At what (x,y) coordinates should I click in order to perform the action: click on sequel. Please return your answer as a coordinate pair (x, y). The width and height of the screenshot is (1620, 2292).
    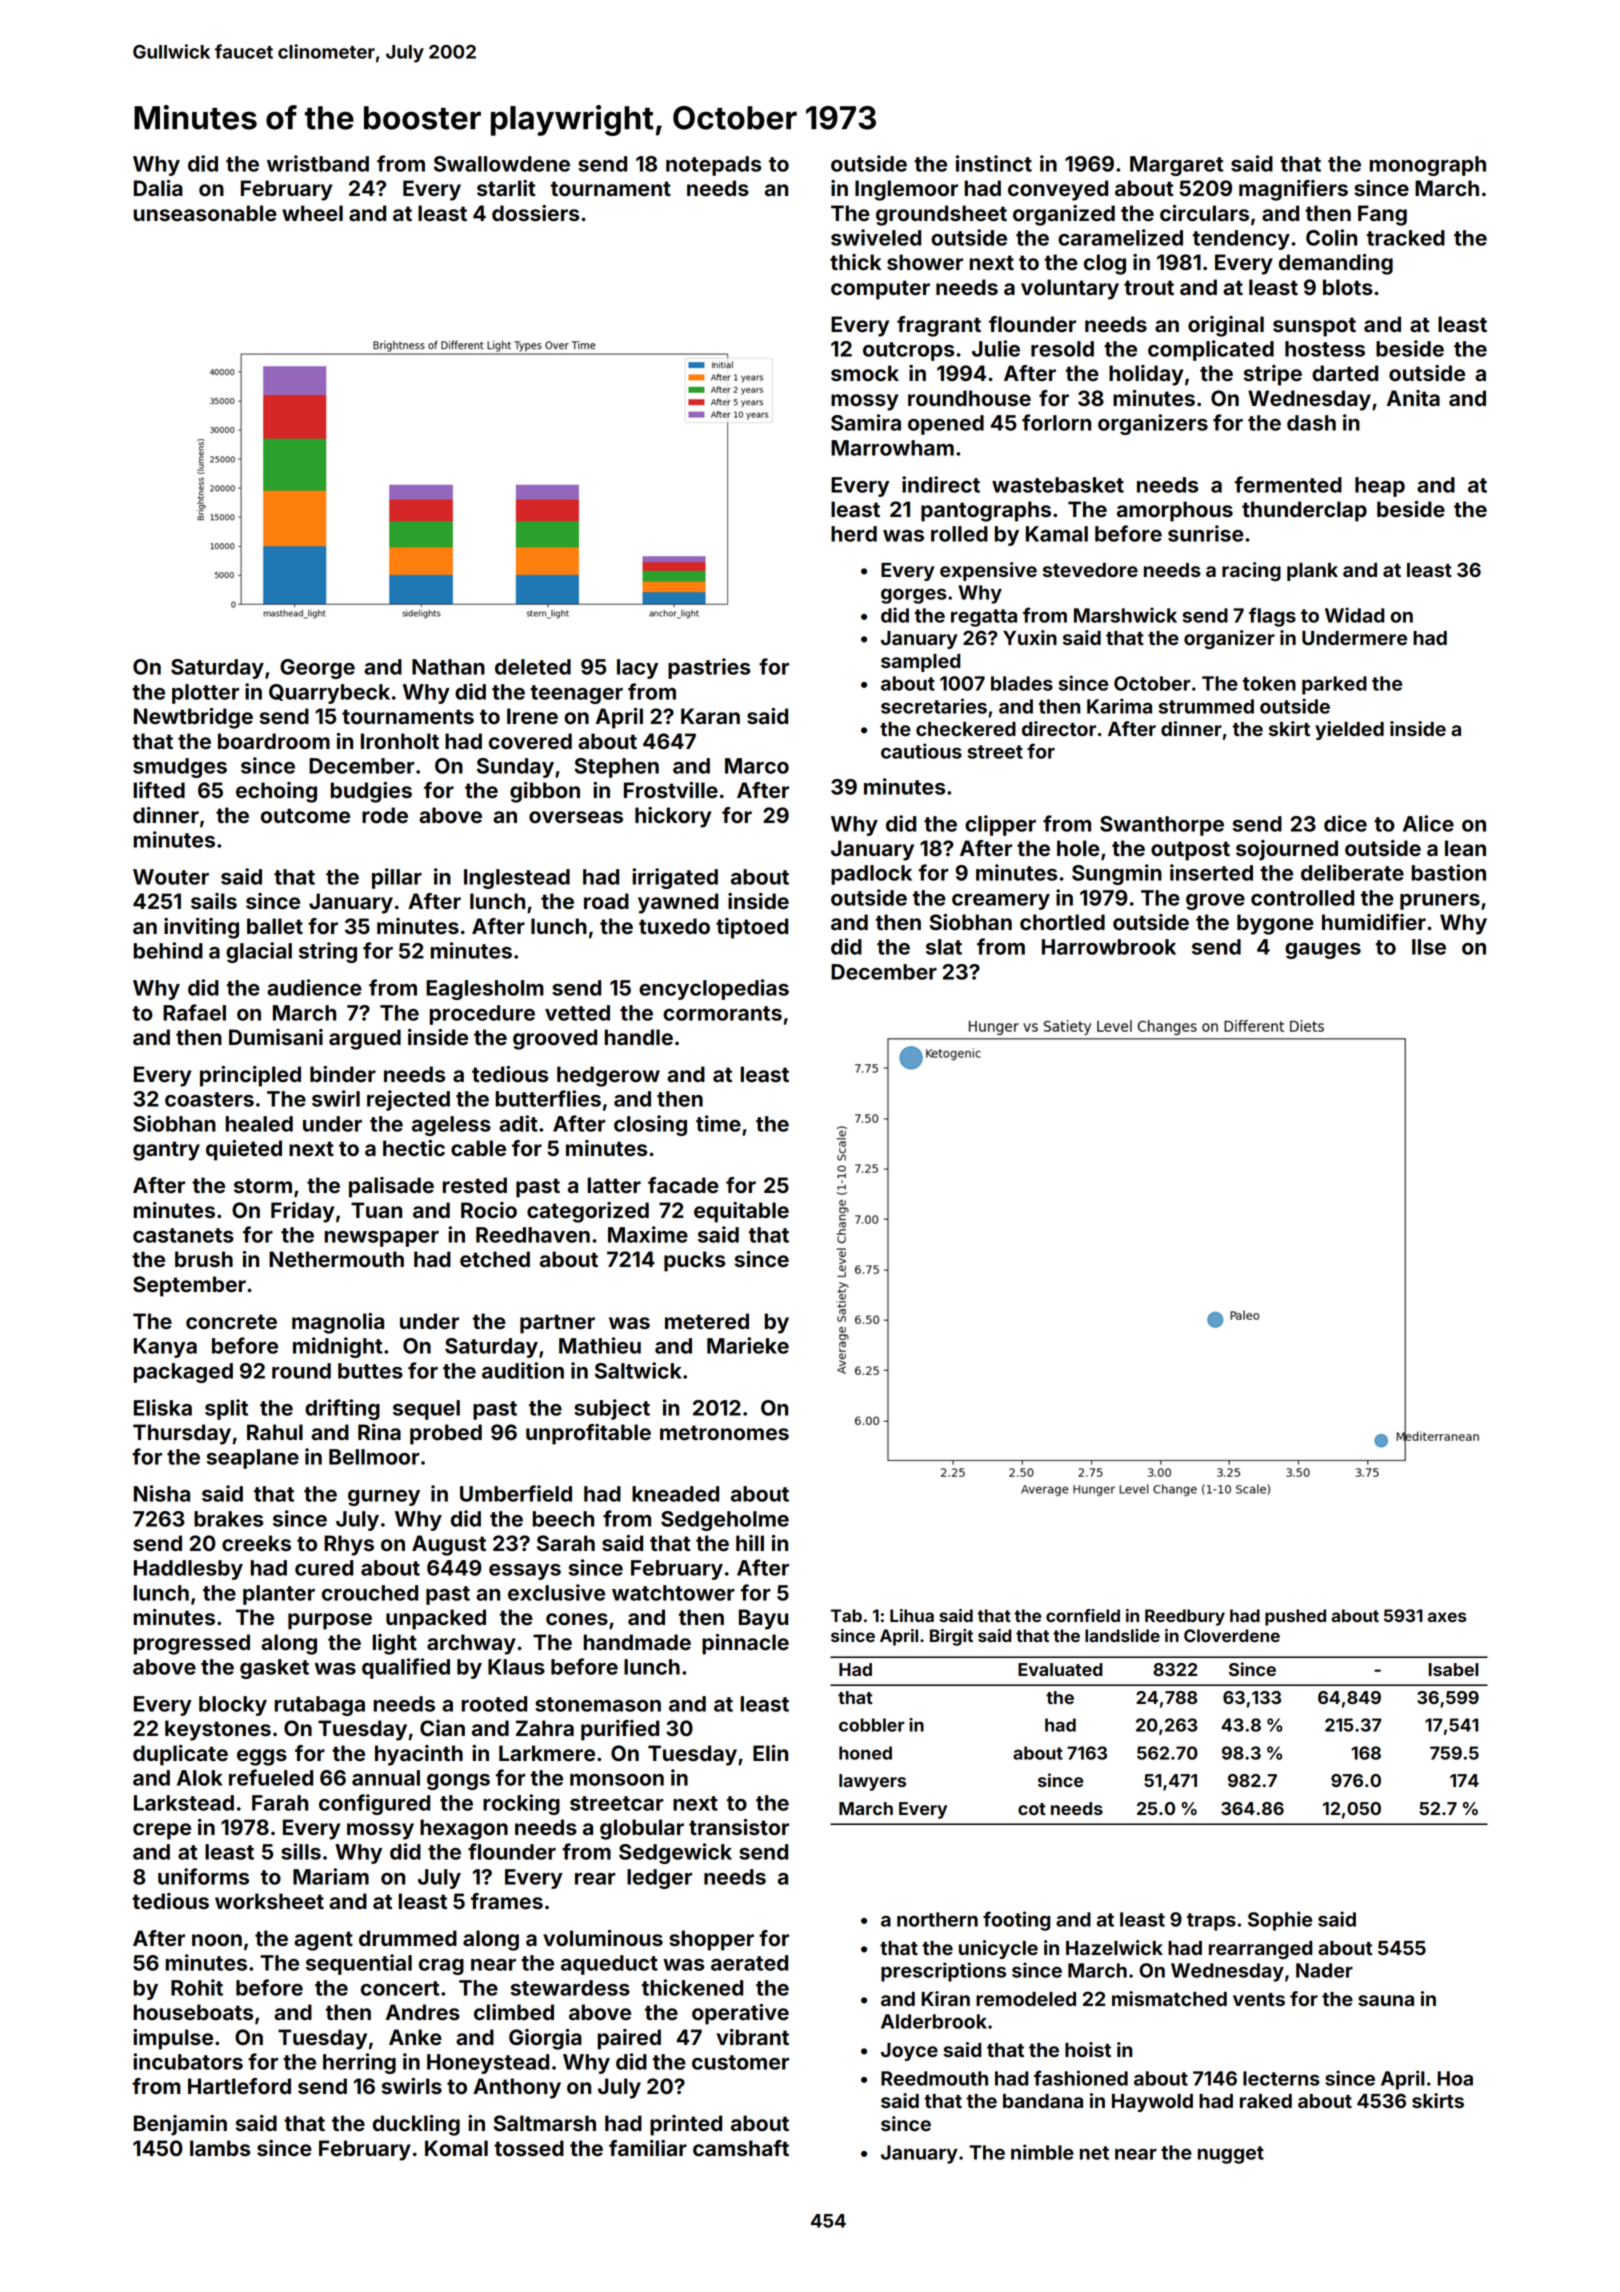
    Looking at the image, I should click on (426, 1410).
